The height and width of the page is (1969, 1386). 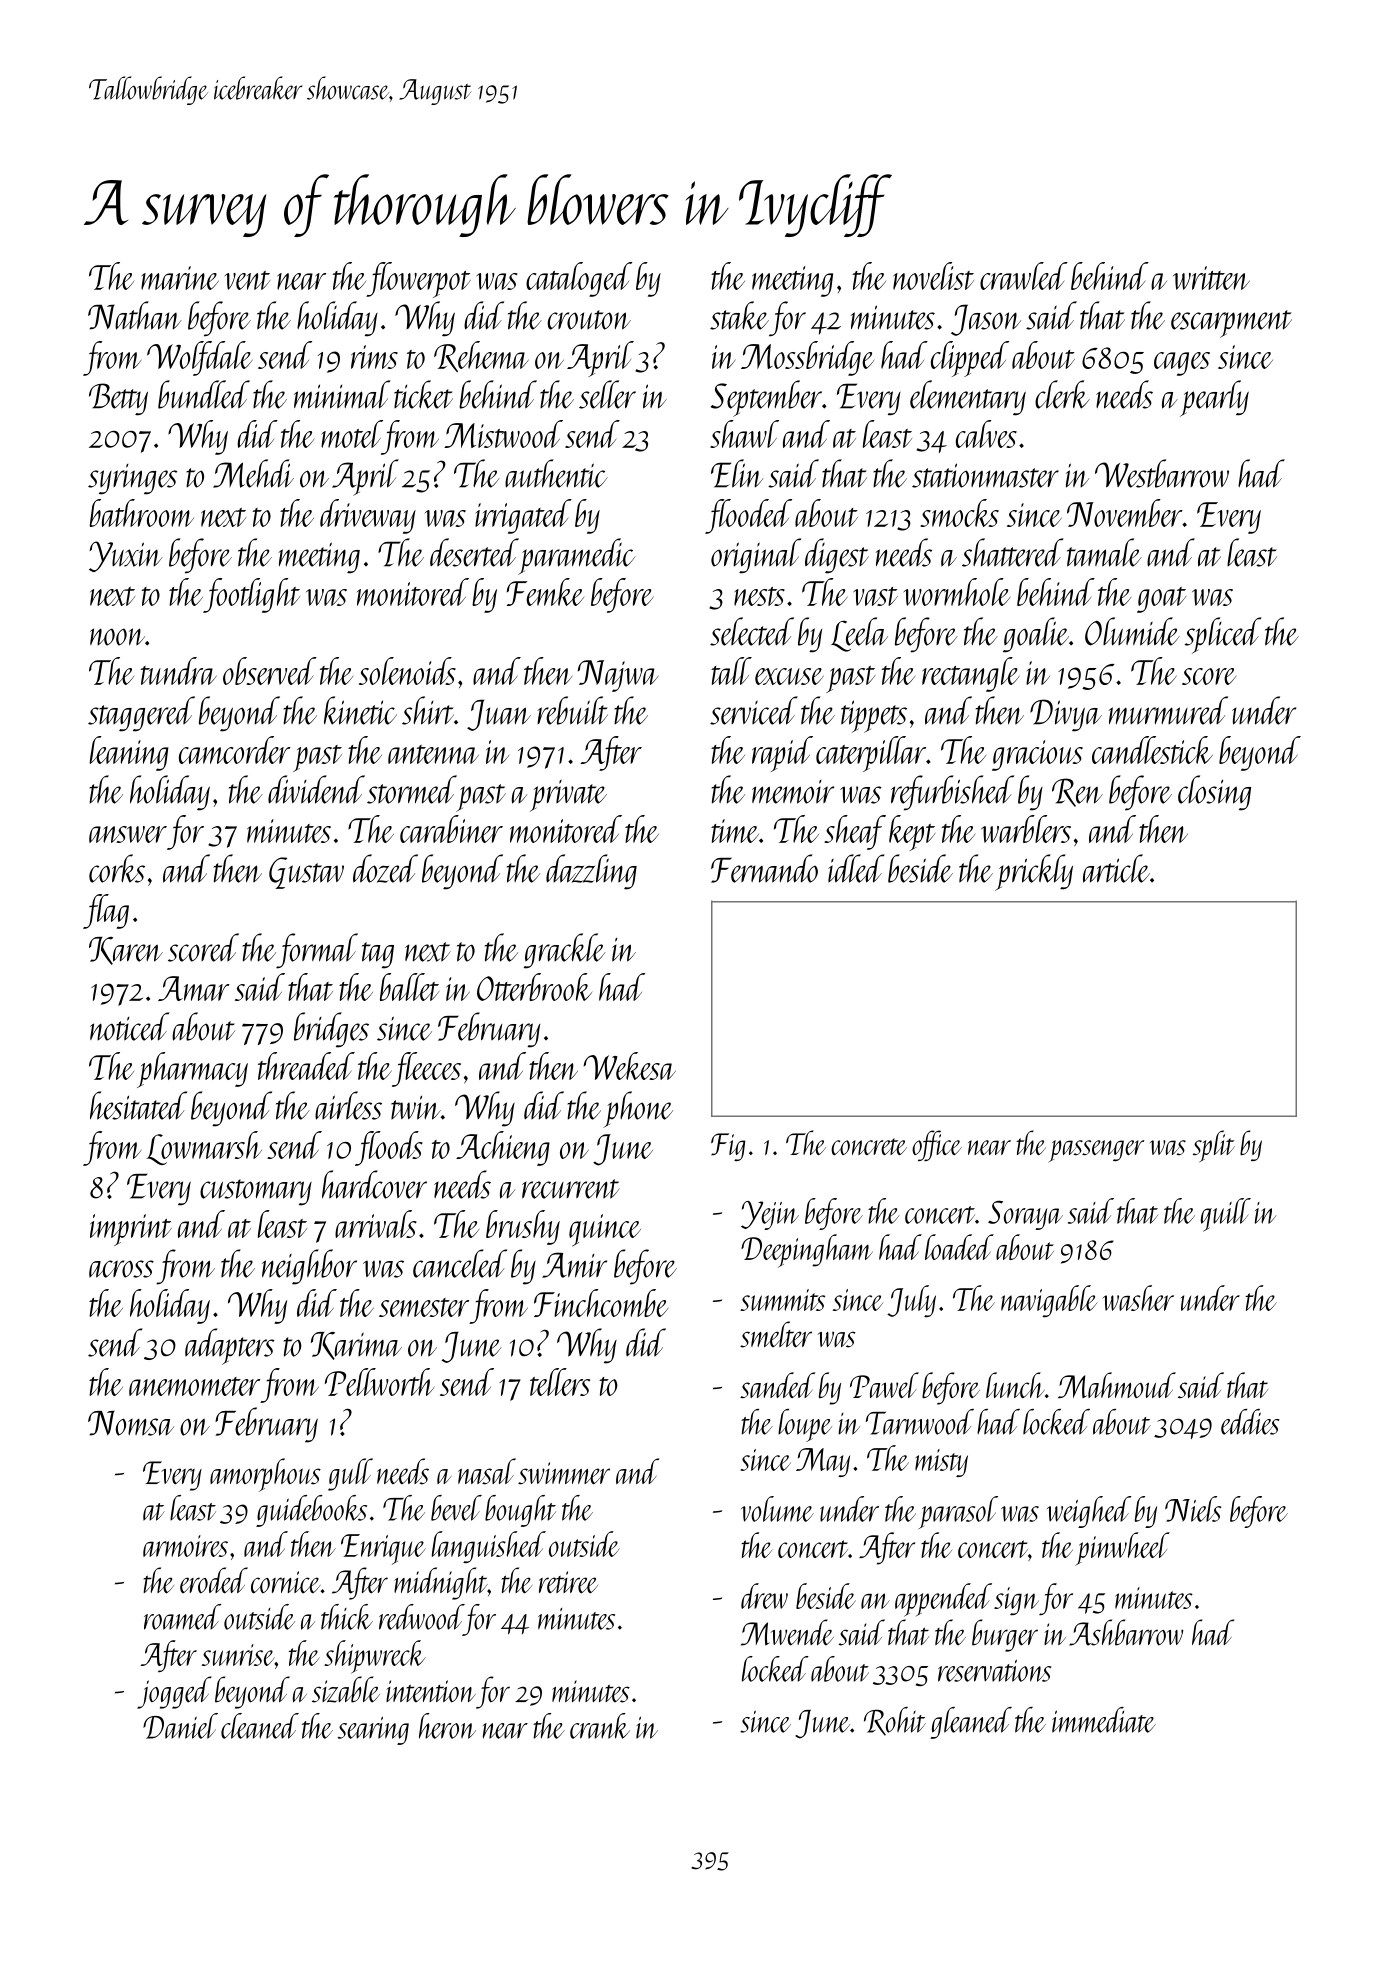 I want to click on cataloged, so click(x=579, y=279).
